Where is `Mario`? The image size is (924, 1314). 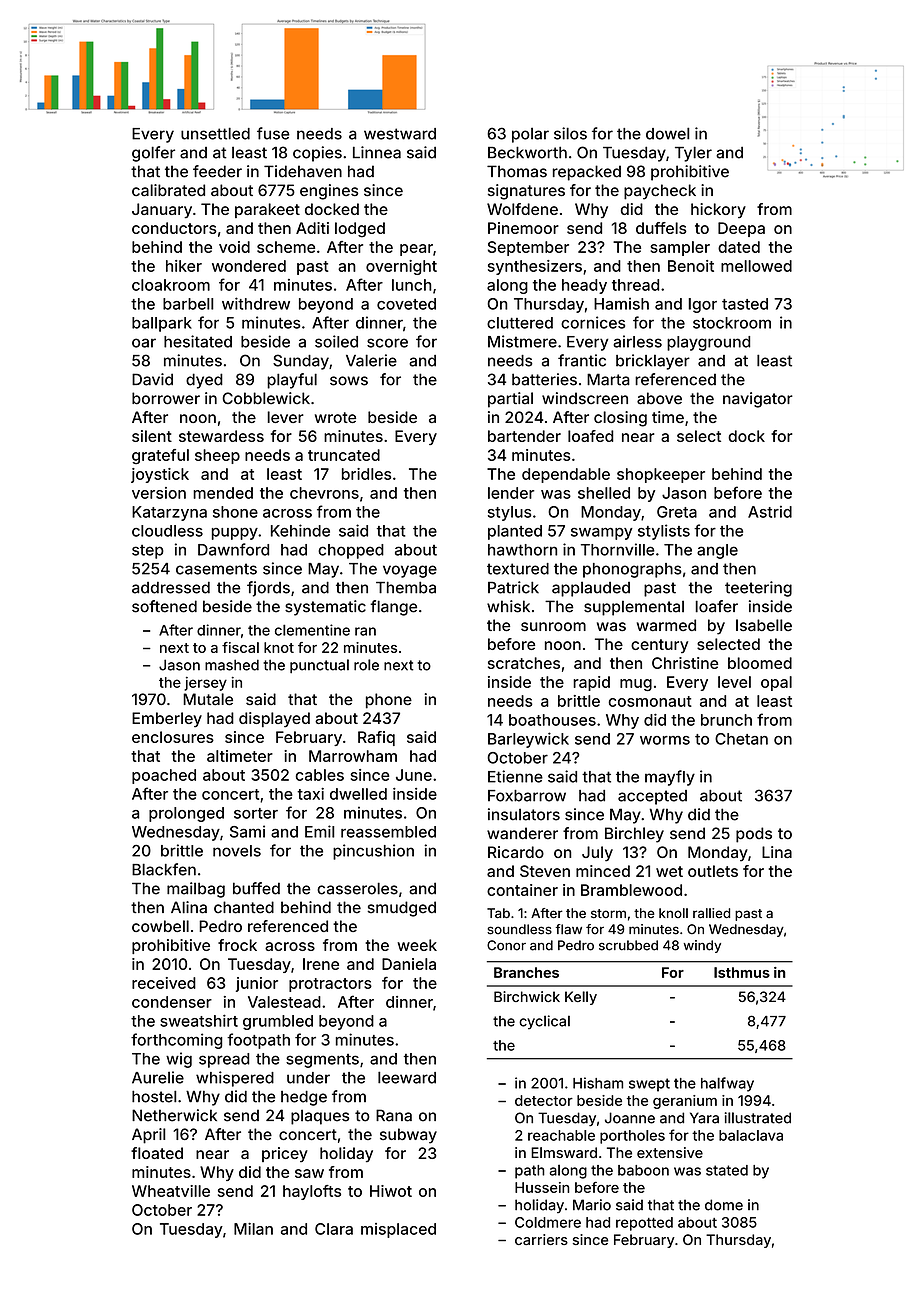 Mario is located at coordinates (592, 1205).
